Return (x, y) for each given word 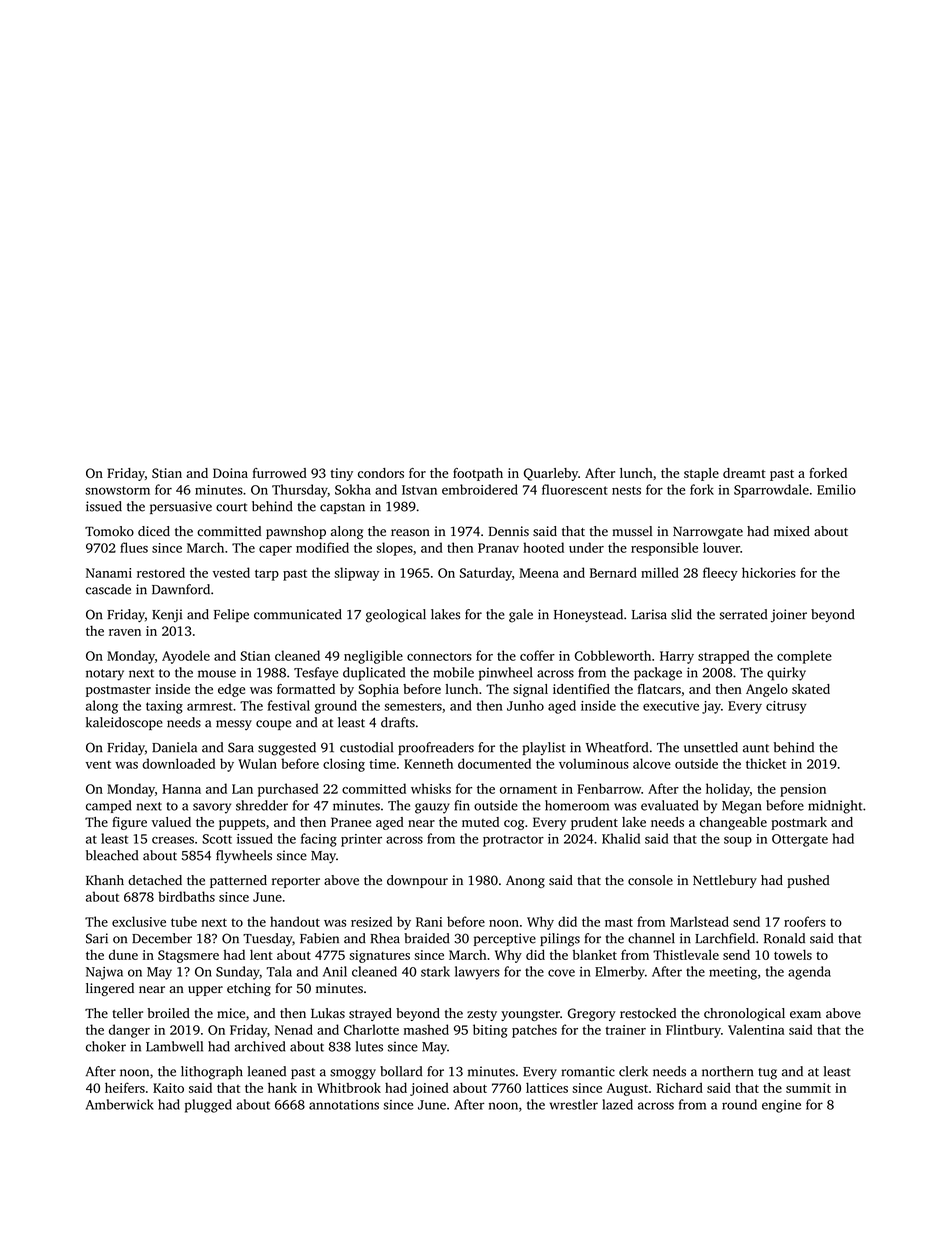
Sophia (378, 690)
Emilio (836, 489)
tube (184, 921)
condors (381, 473)
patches (534, 1031)
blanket (595, 954)
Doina (230, 473)
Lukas (328, 1013)
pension (803, 790)
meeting (733, 973)
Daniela (174, 747)
